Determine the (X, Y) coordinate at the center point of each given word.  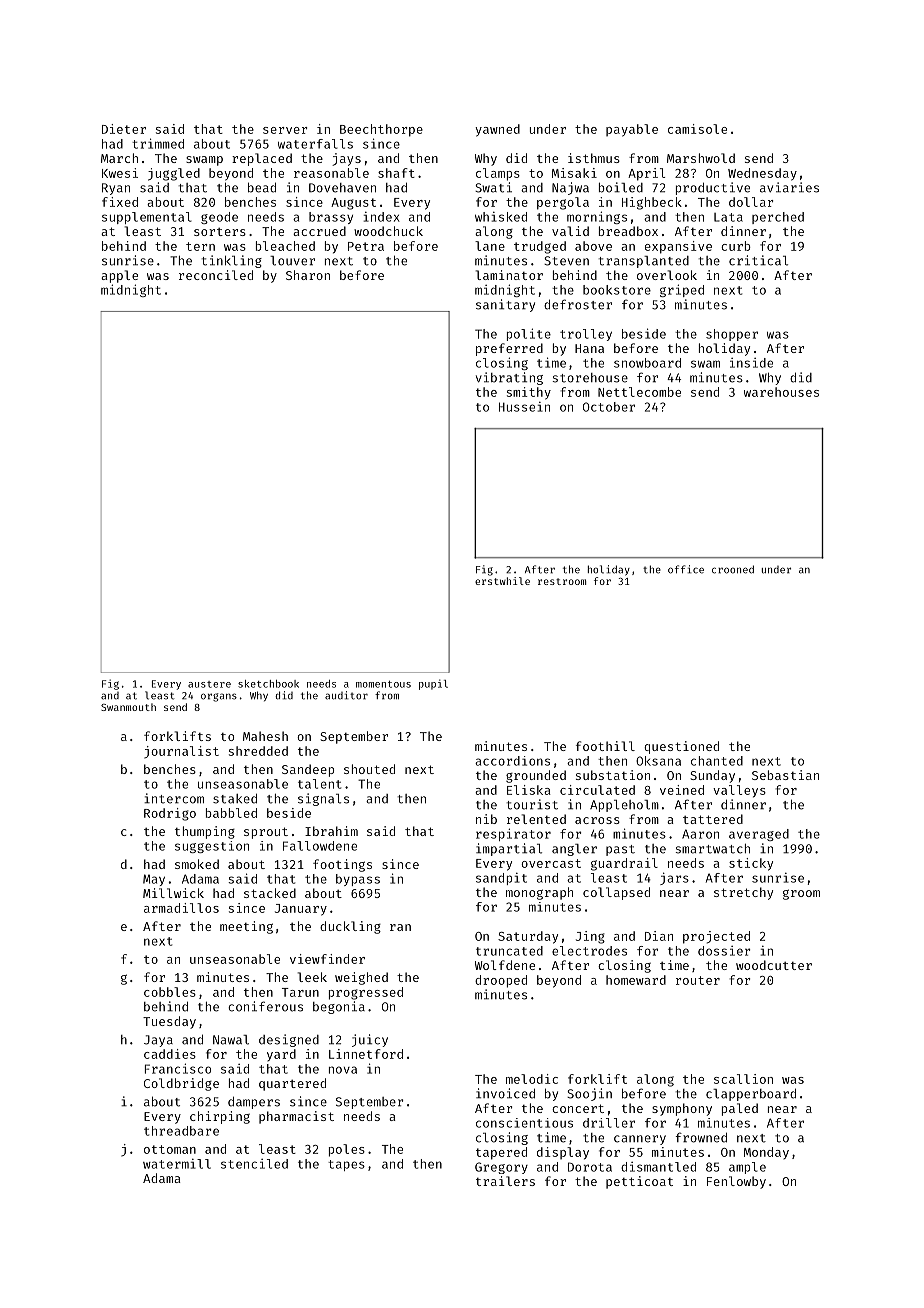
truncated (509, 951)
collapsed (616, 893)
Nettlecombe (639, 392)
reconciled (216, 275)
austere (209, 684)
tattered (713, 819)
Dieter (124, 129)
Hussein (524, 407)
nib (486, 819)
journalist (181, 752)
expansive (678, 247)
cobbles (170, 992)
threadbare (181, 1131)
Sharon (308, 275)
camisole (697, 129)
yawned (497, 130)
